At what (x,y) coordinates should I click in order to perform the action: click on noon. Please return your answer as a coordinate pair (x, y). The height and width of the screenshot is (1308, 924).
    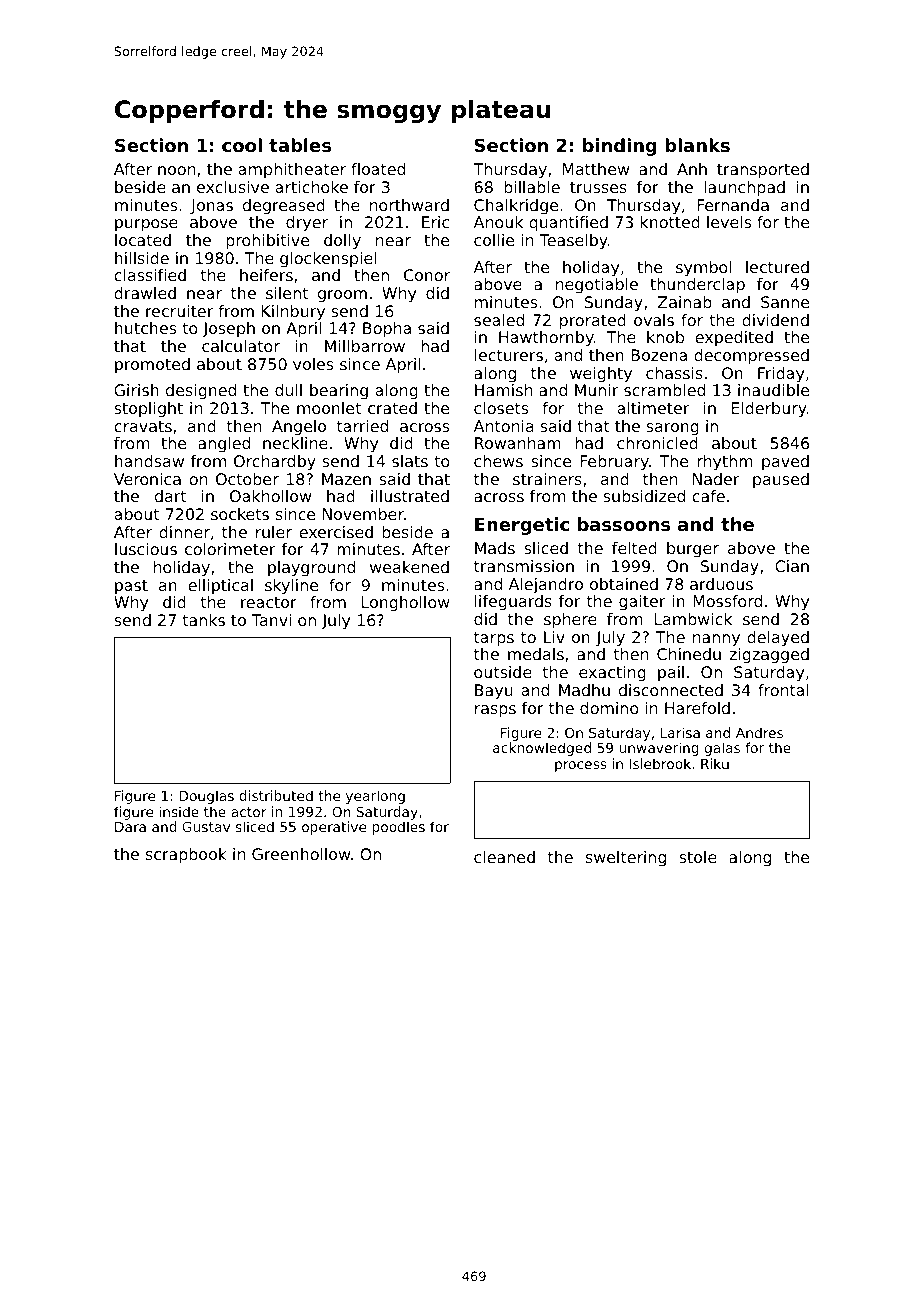
    Looking at the image, I should click on (176, 170).
